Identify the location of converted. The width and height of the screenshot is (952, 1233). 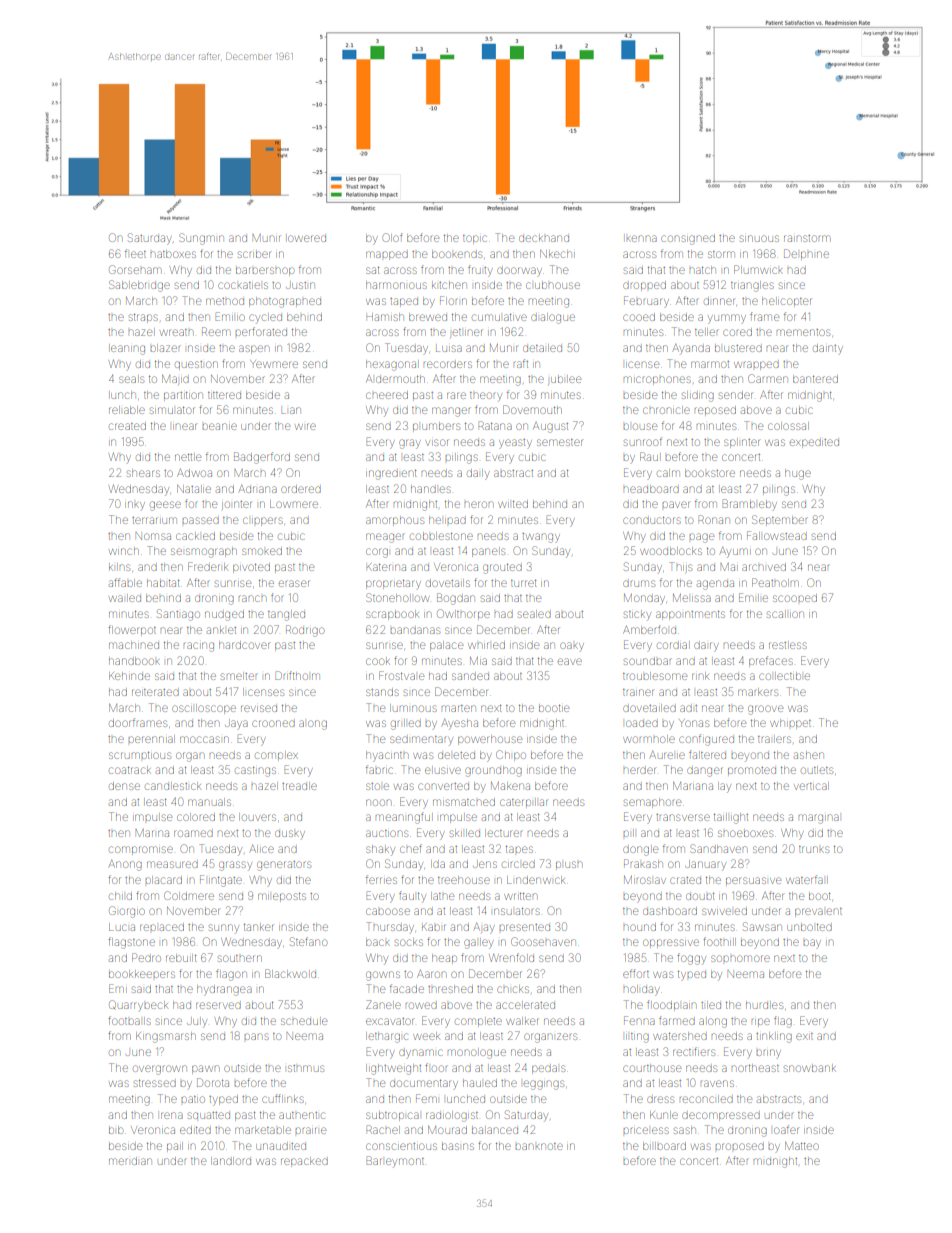
(443, 786).
